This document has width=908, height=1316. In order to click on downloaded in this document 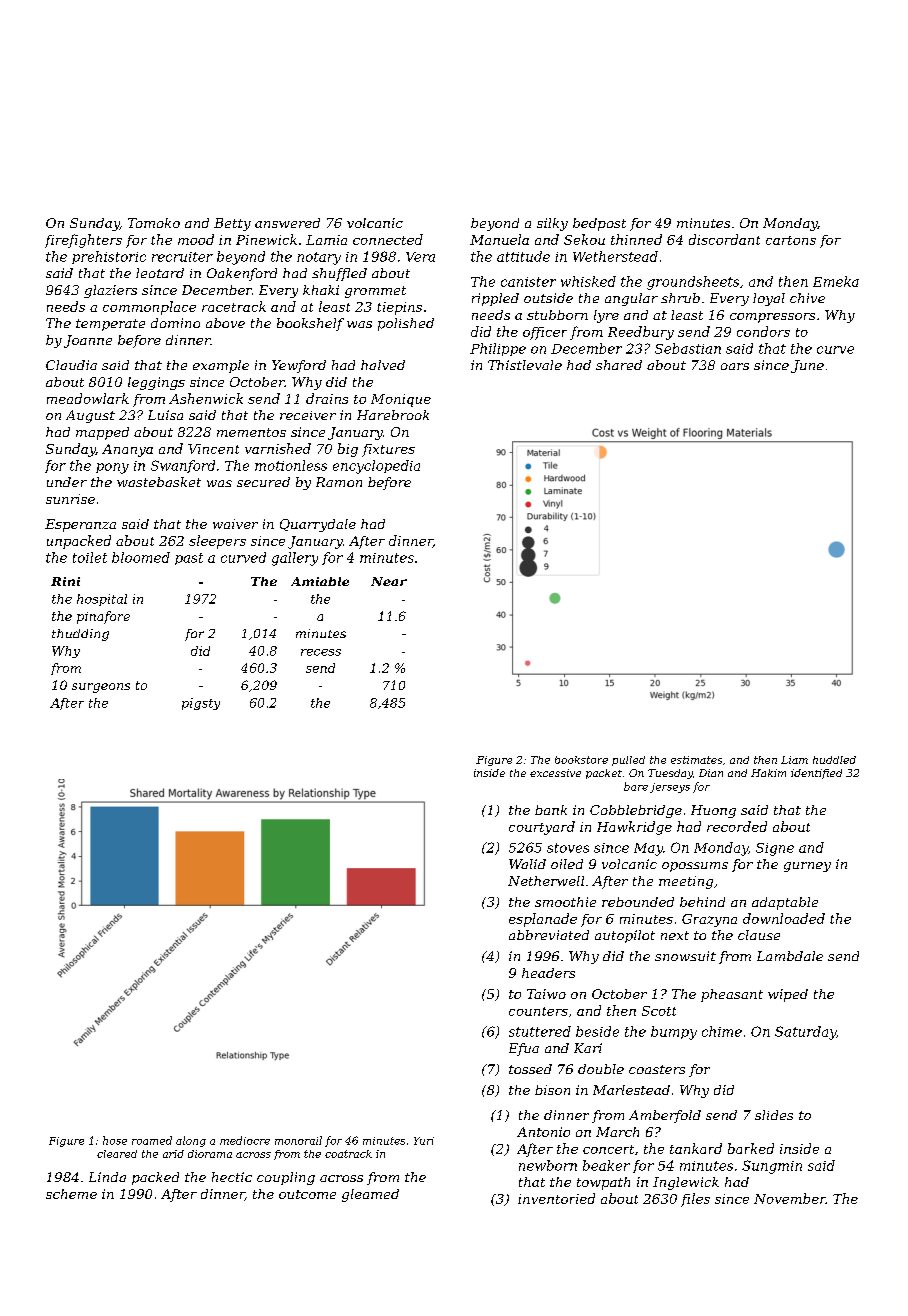, I will do `click(784, 918)`.
